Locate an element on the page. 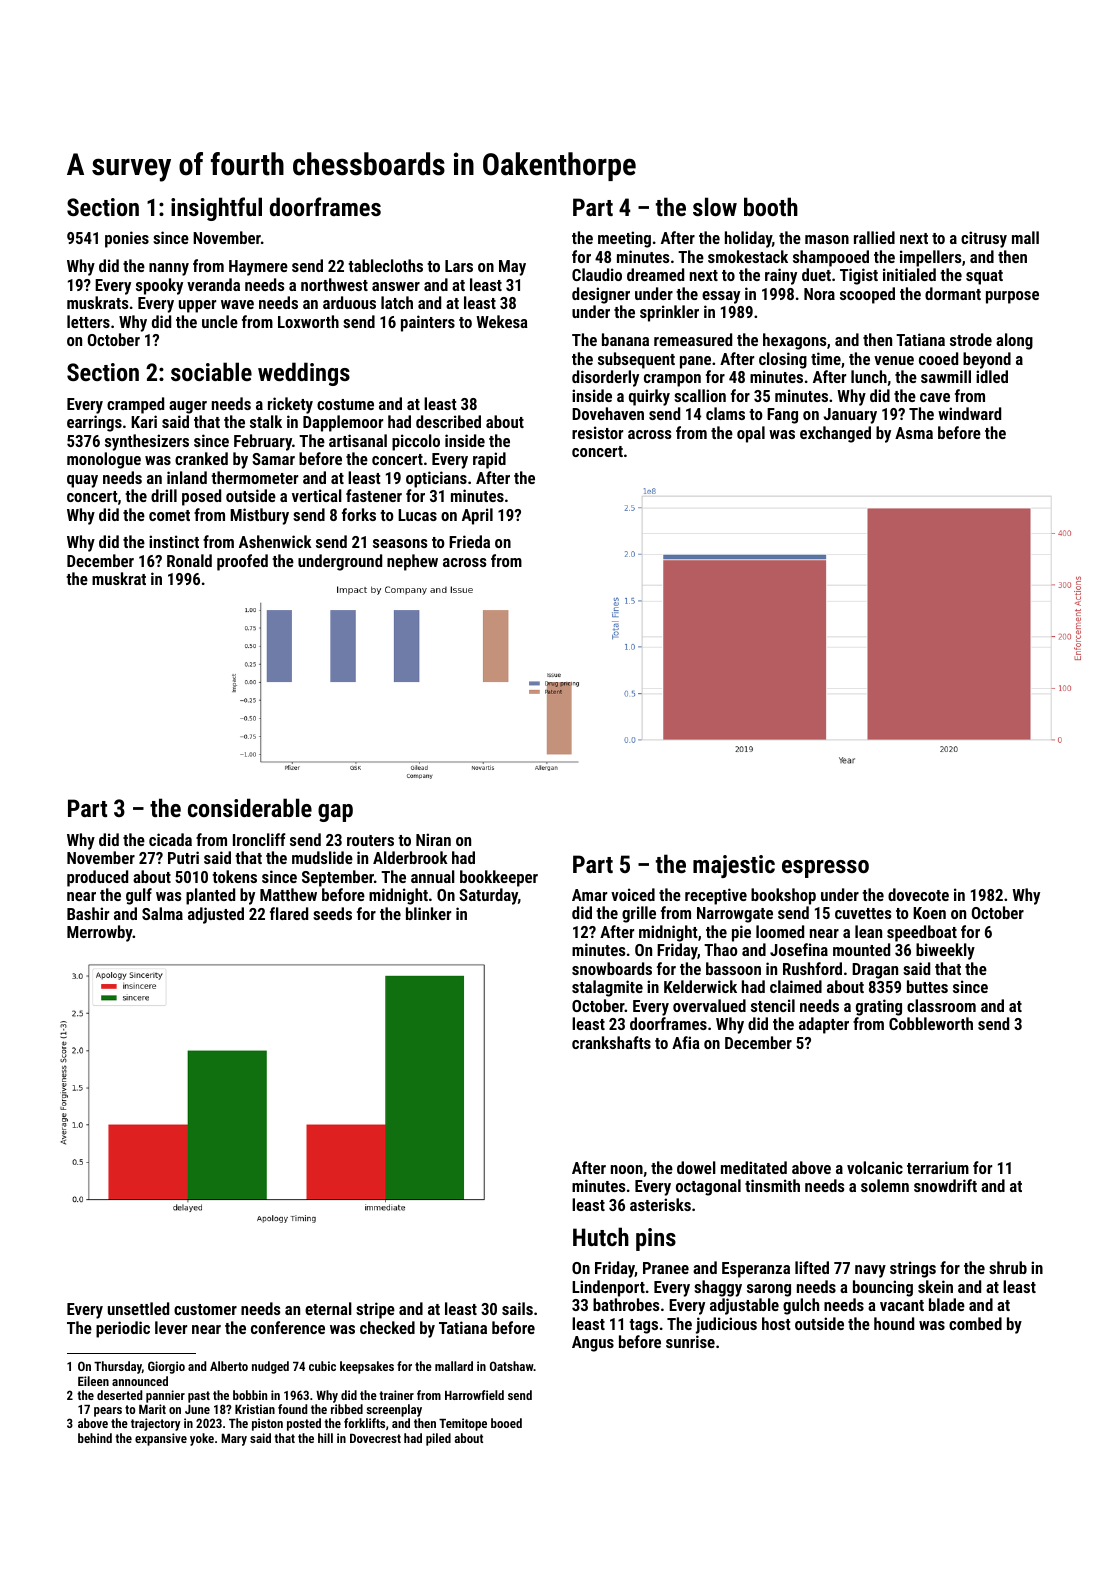 The width and height of the image is (1112, 1573). Niran is located at coordinates (433, 839).
